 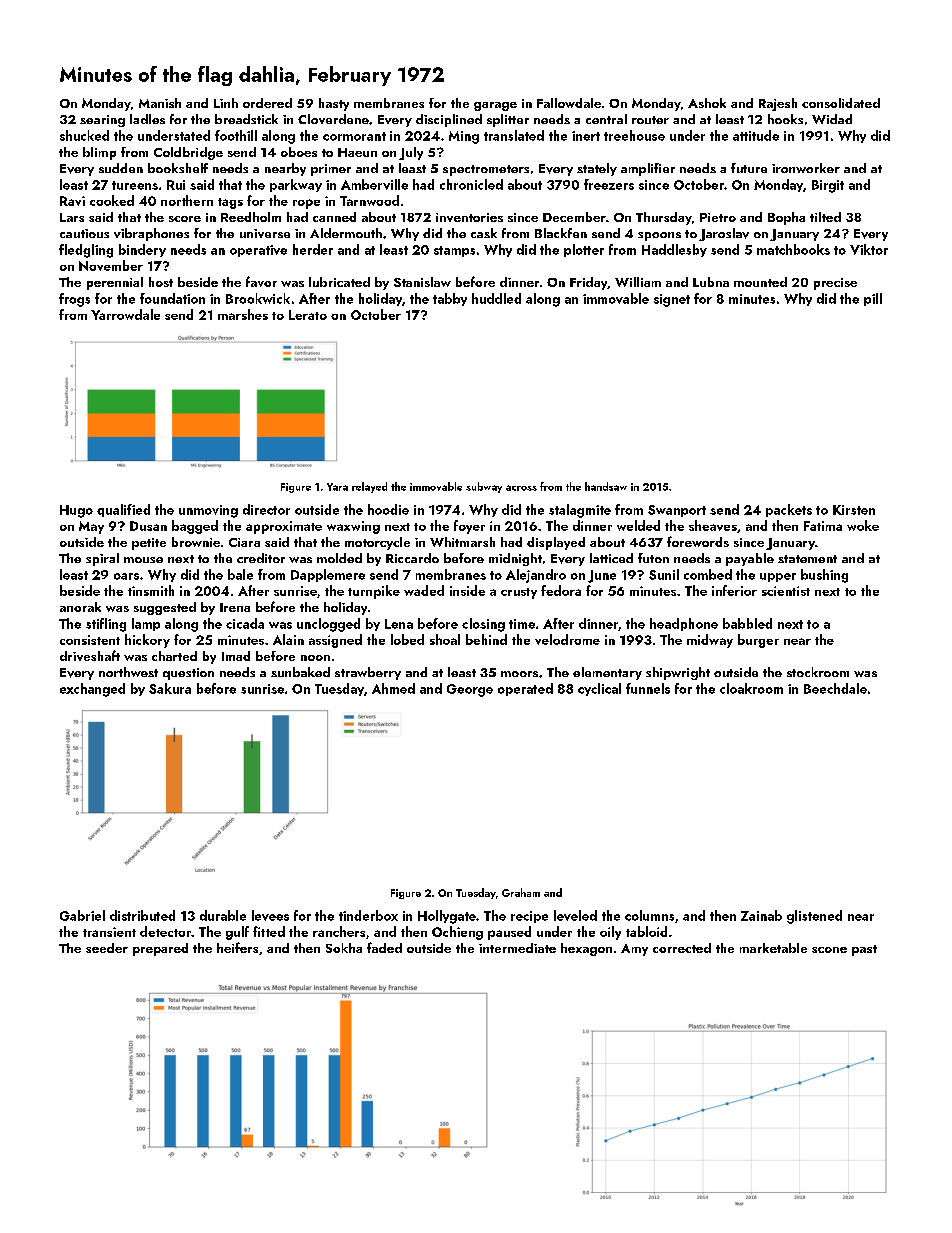 What do you see at coordinates (369, 487) in the page?
I see `relayed` at bounding box center [369, 487].
